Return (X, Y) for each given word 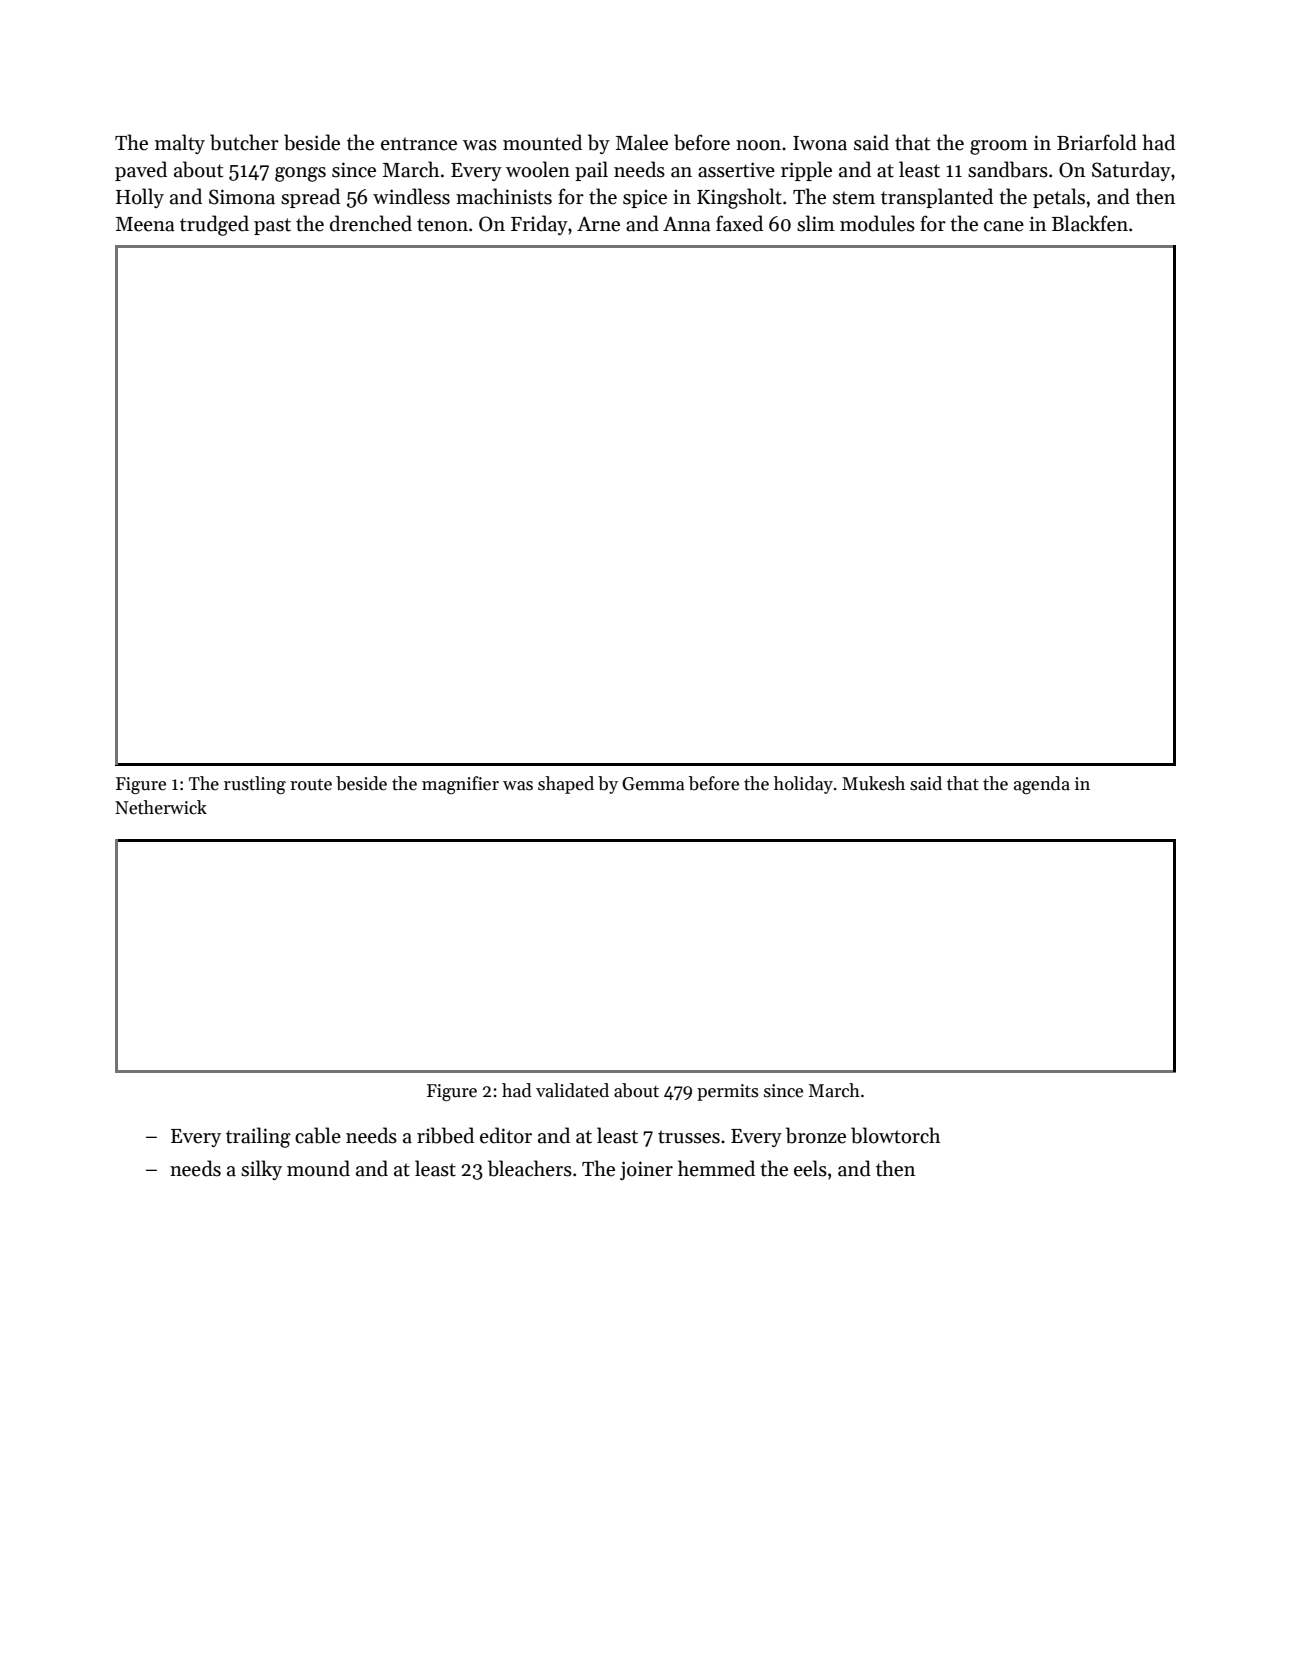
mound (318, 1168)
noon (758, 145)
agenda (1042, 785)
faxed (739, 223)
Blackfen (1090, 223)
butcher (244, 142)
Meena (145, 224)
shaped (566, 785)
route (311, 785)
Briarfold (1097, 142)
